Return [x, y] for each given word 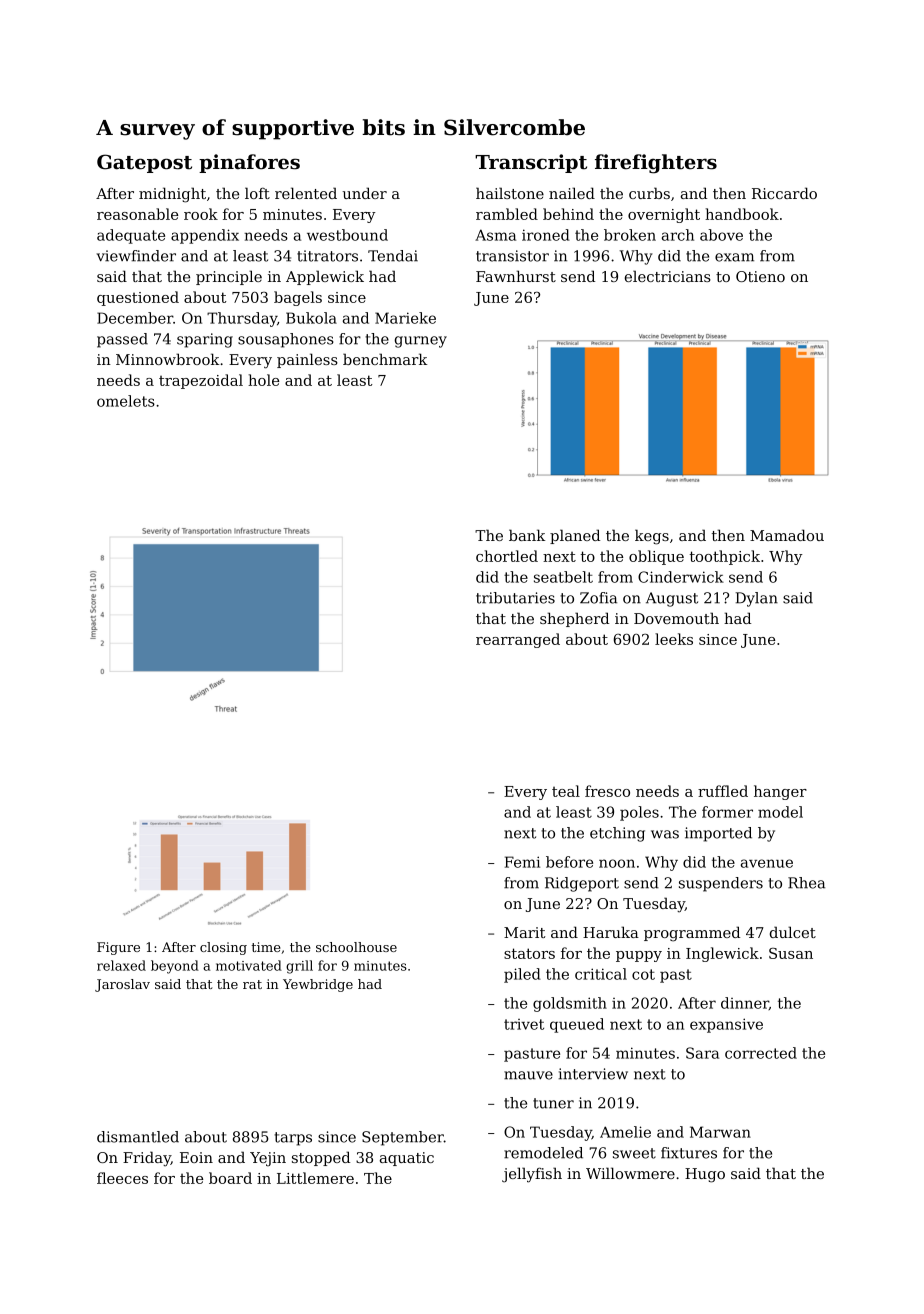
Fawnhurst [516, 276]
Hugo [705, 1175]
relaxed [121, 965]
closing [223, 948]
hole [263, 380]
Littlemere [315, 1178]
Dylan [757, 599]
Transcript [531, 163]
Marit [524, 932]
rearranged [518, 640]
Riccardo [784, 193]
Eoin [196, 1157]
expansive [726, 1025]
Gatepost [144, 163]
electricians [668, 276]
